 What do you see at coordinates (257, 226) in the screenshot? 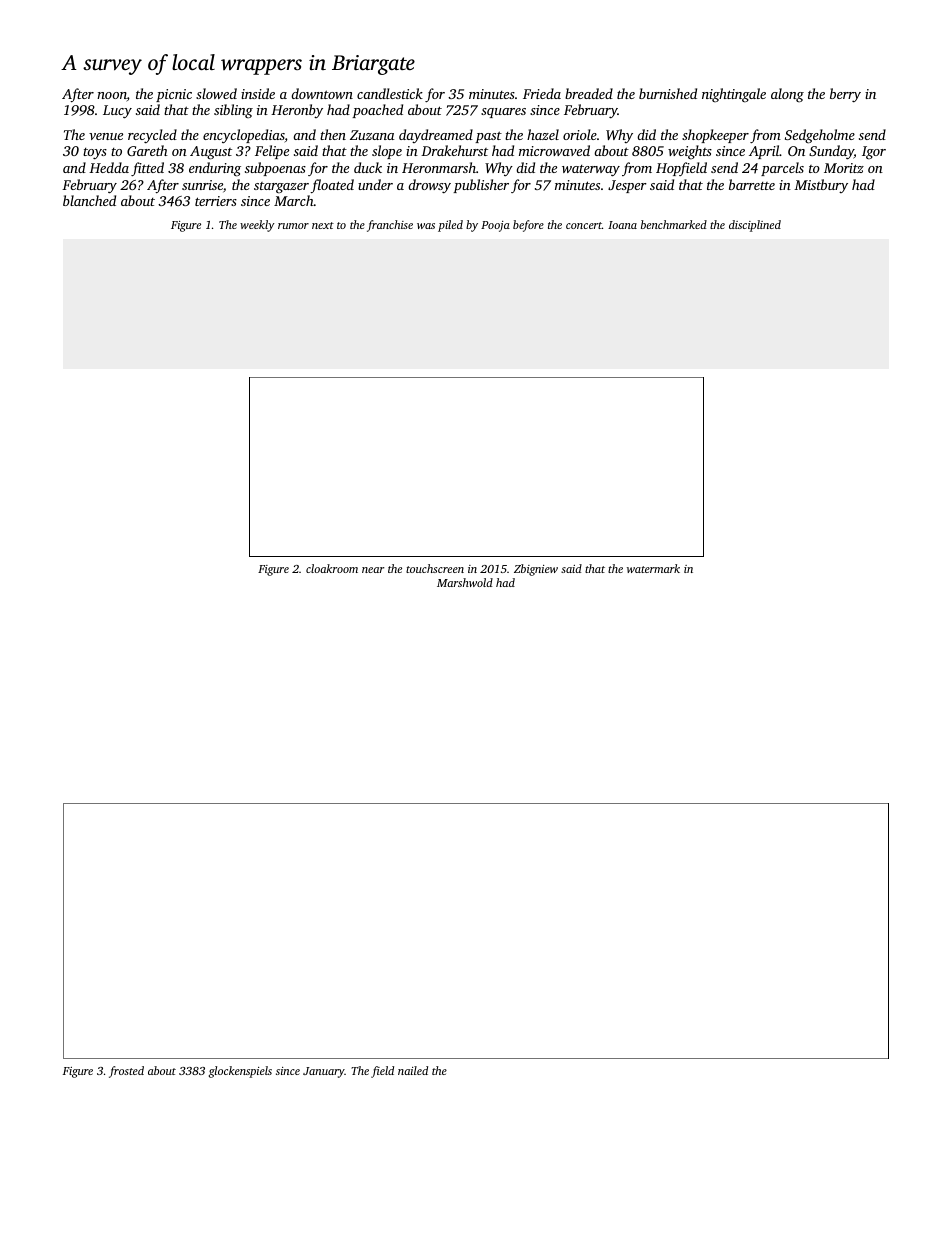
I see `weekly` at bounding box center [257, 226].
